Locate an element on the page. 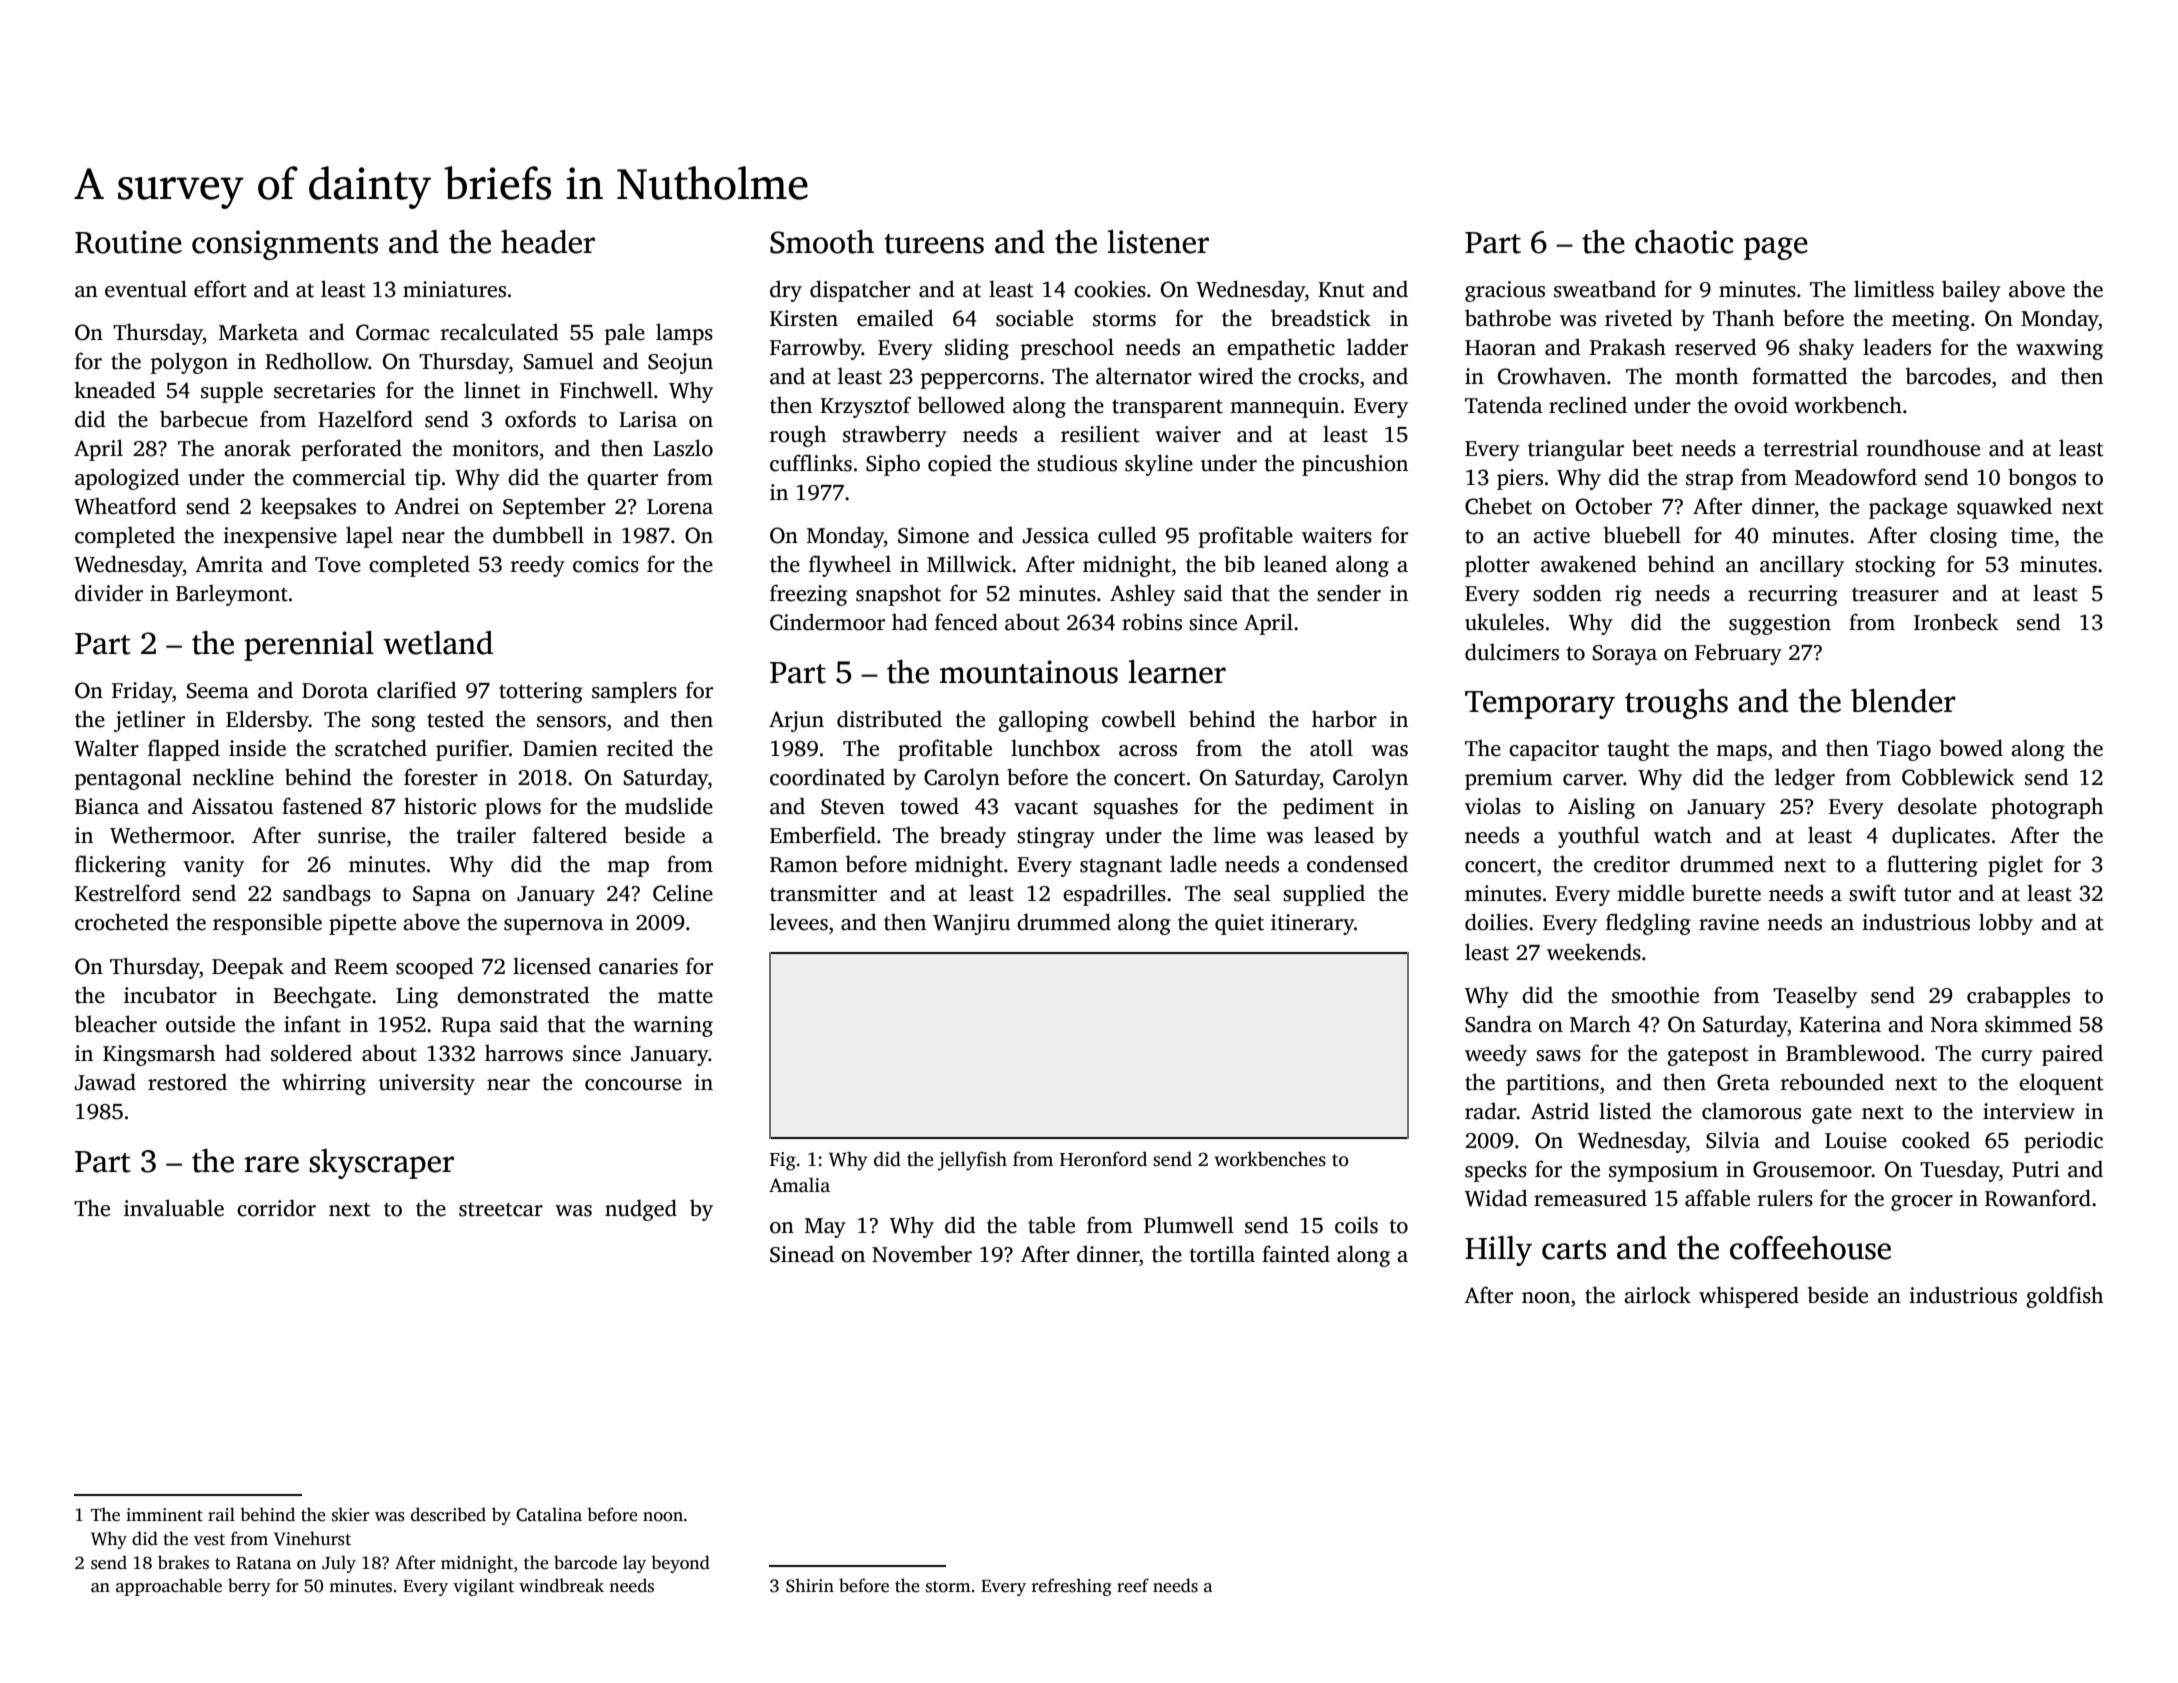 The image size is (2178, 1683). grocer is located at coordinates (1922, 1203).
